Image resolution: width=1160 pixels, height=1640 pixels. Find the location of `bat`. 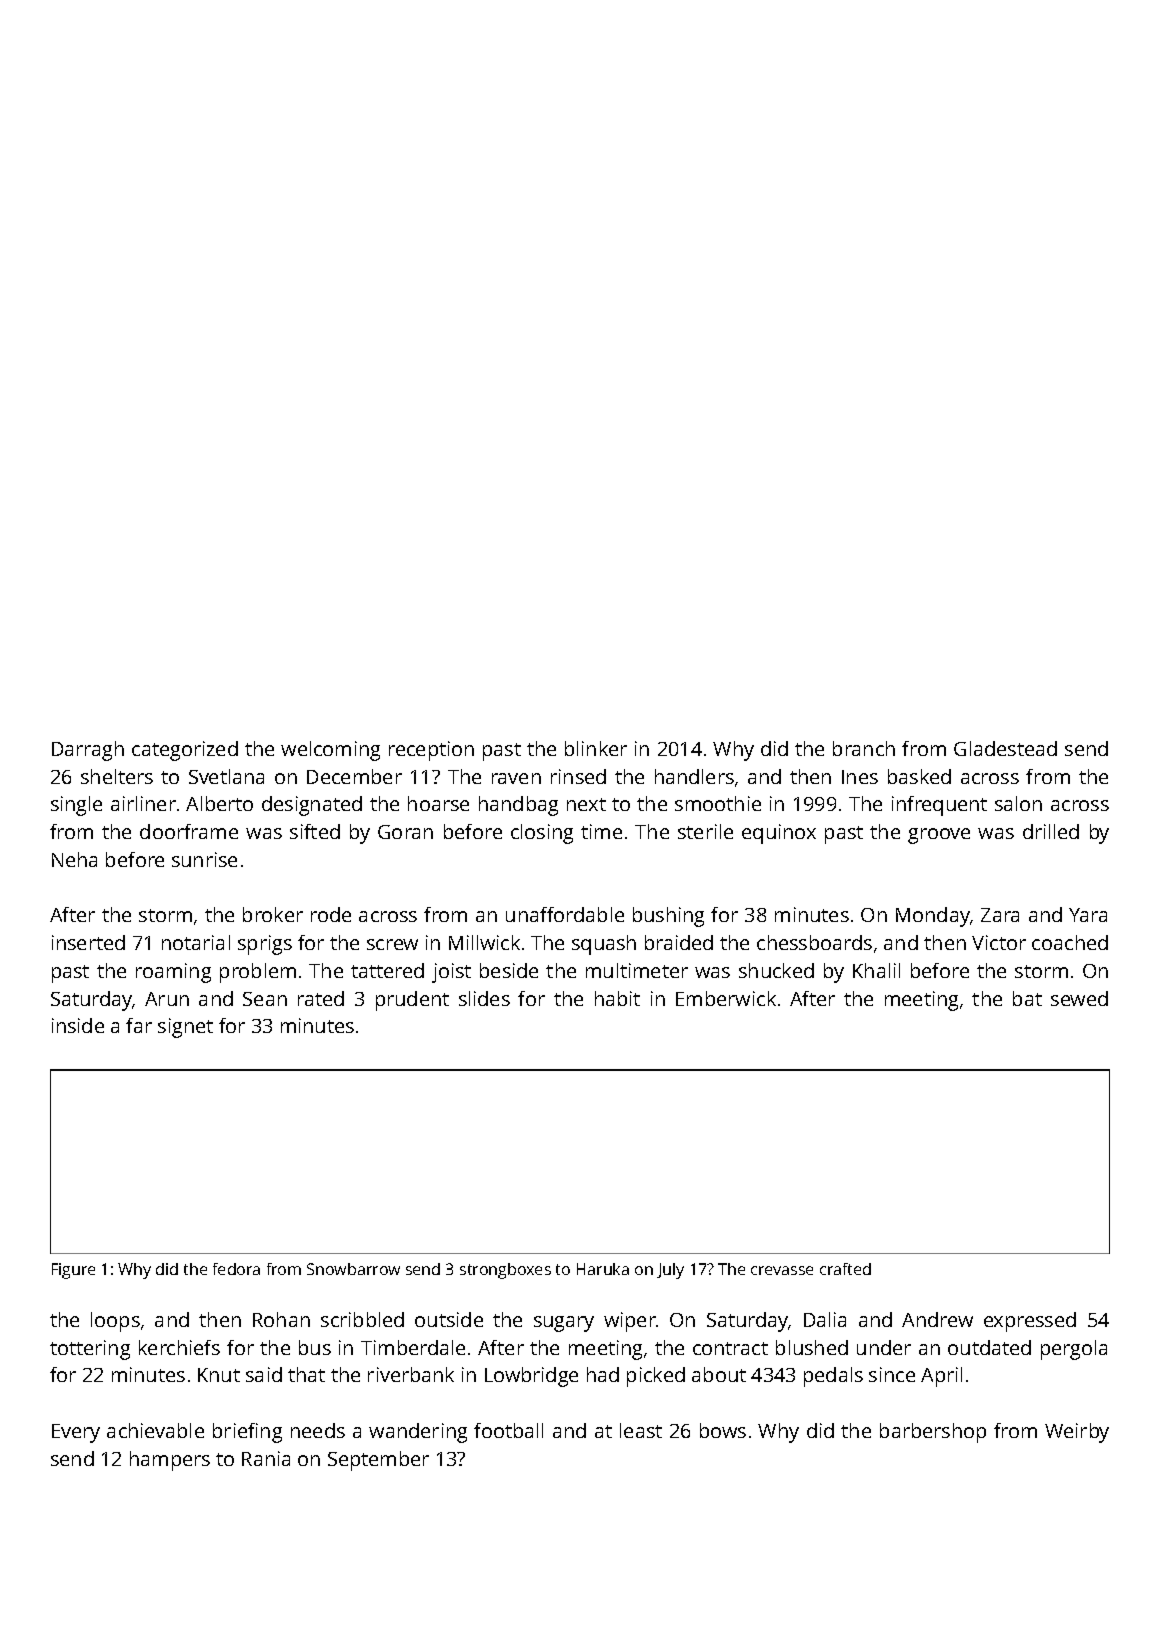

bat is located at coordinates (1027, 998).
